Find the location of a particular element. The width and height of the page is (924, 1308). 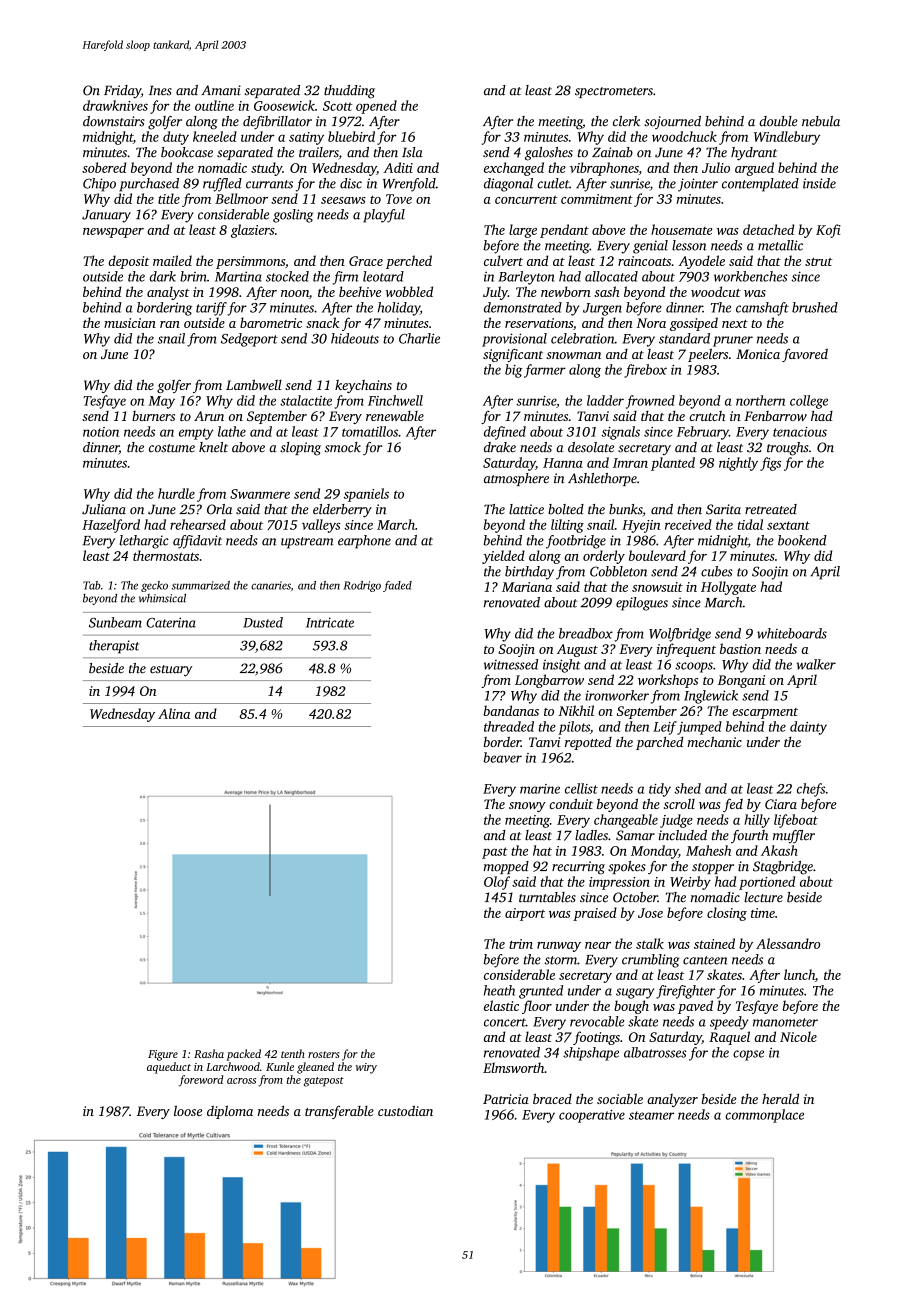

past is located at coordinates (495, 853).
